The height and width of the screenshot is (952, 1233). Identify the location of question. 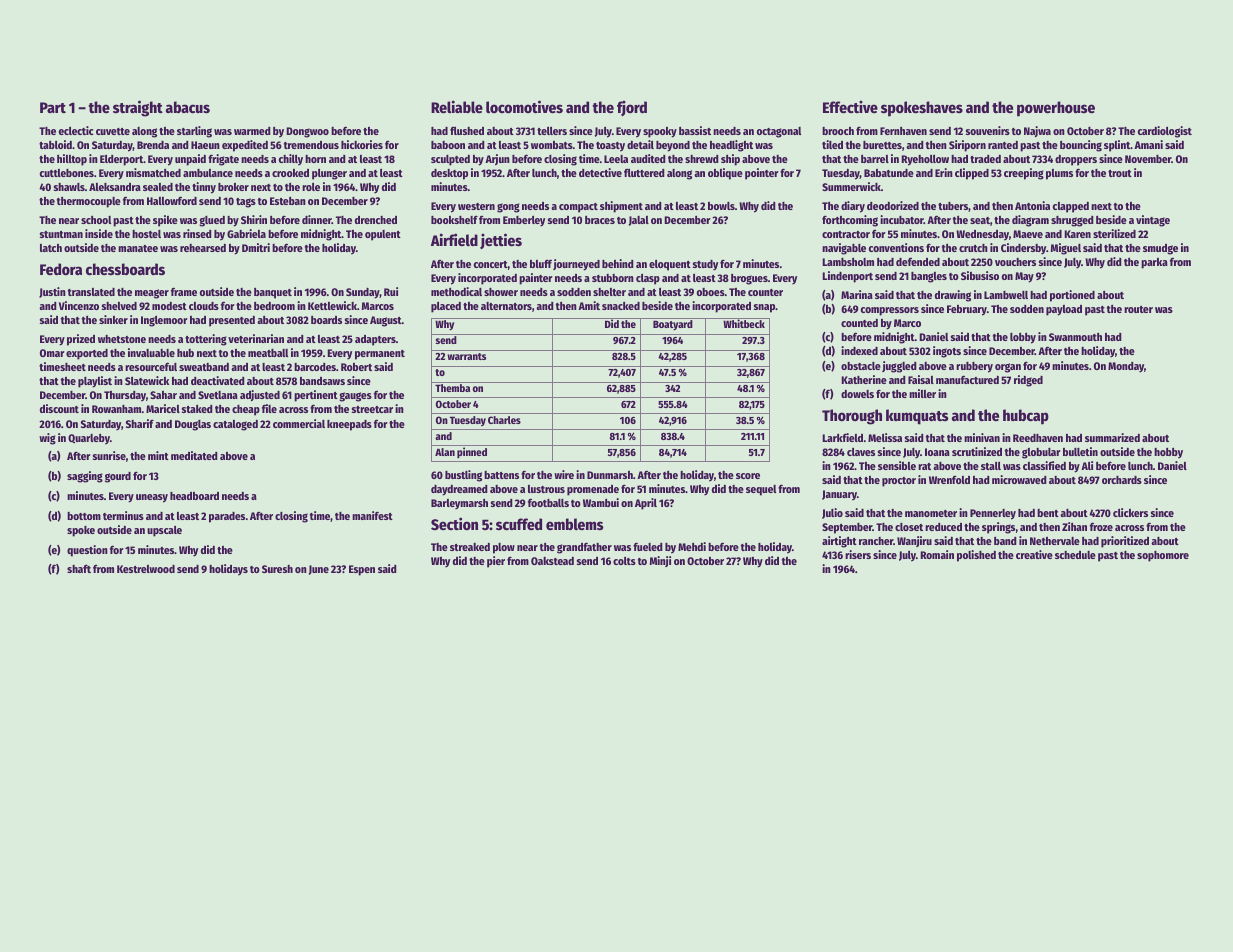
(87, 551).
